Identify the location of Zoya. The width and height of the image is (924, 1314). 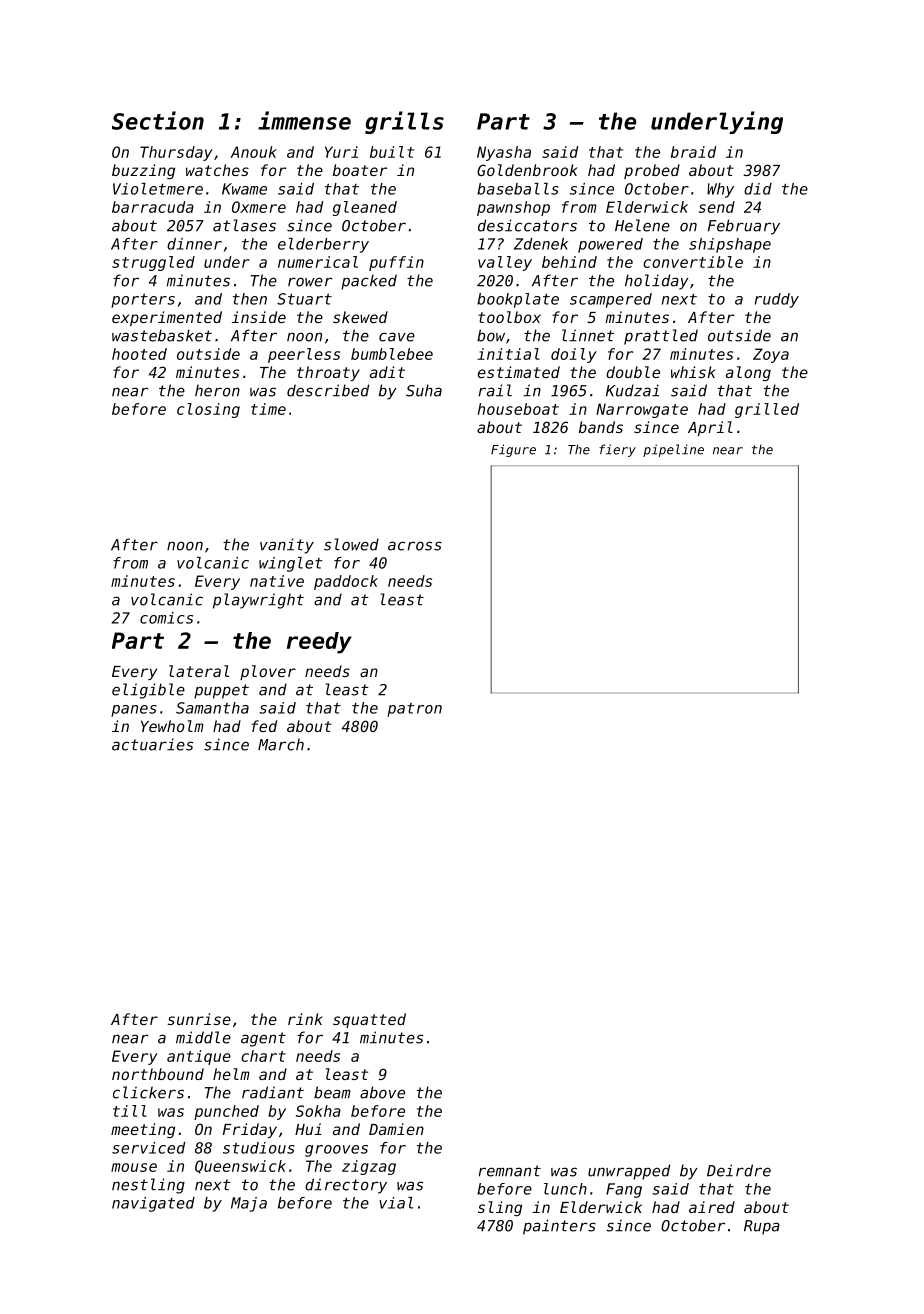
(771, 355).
